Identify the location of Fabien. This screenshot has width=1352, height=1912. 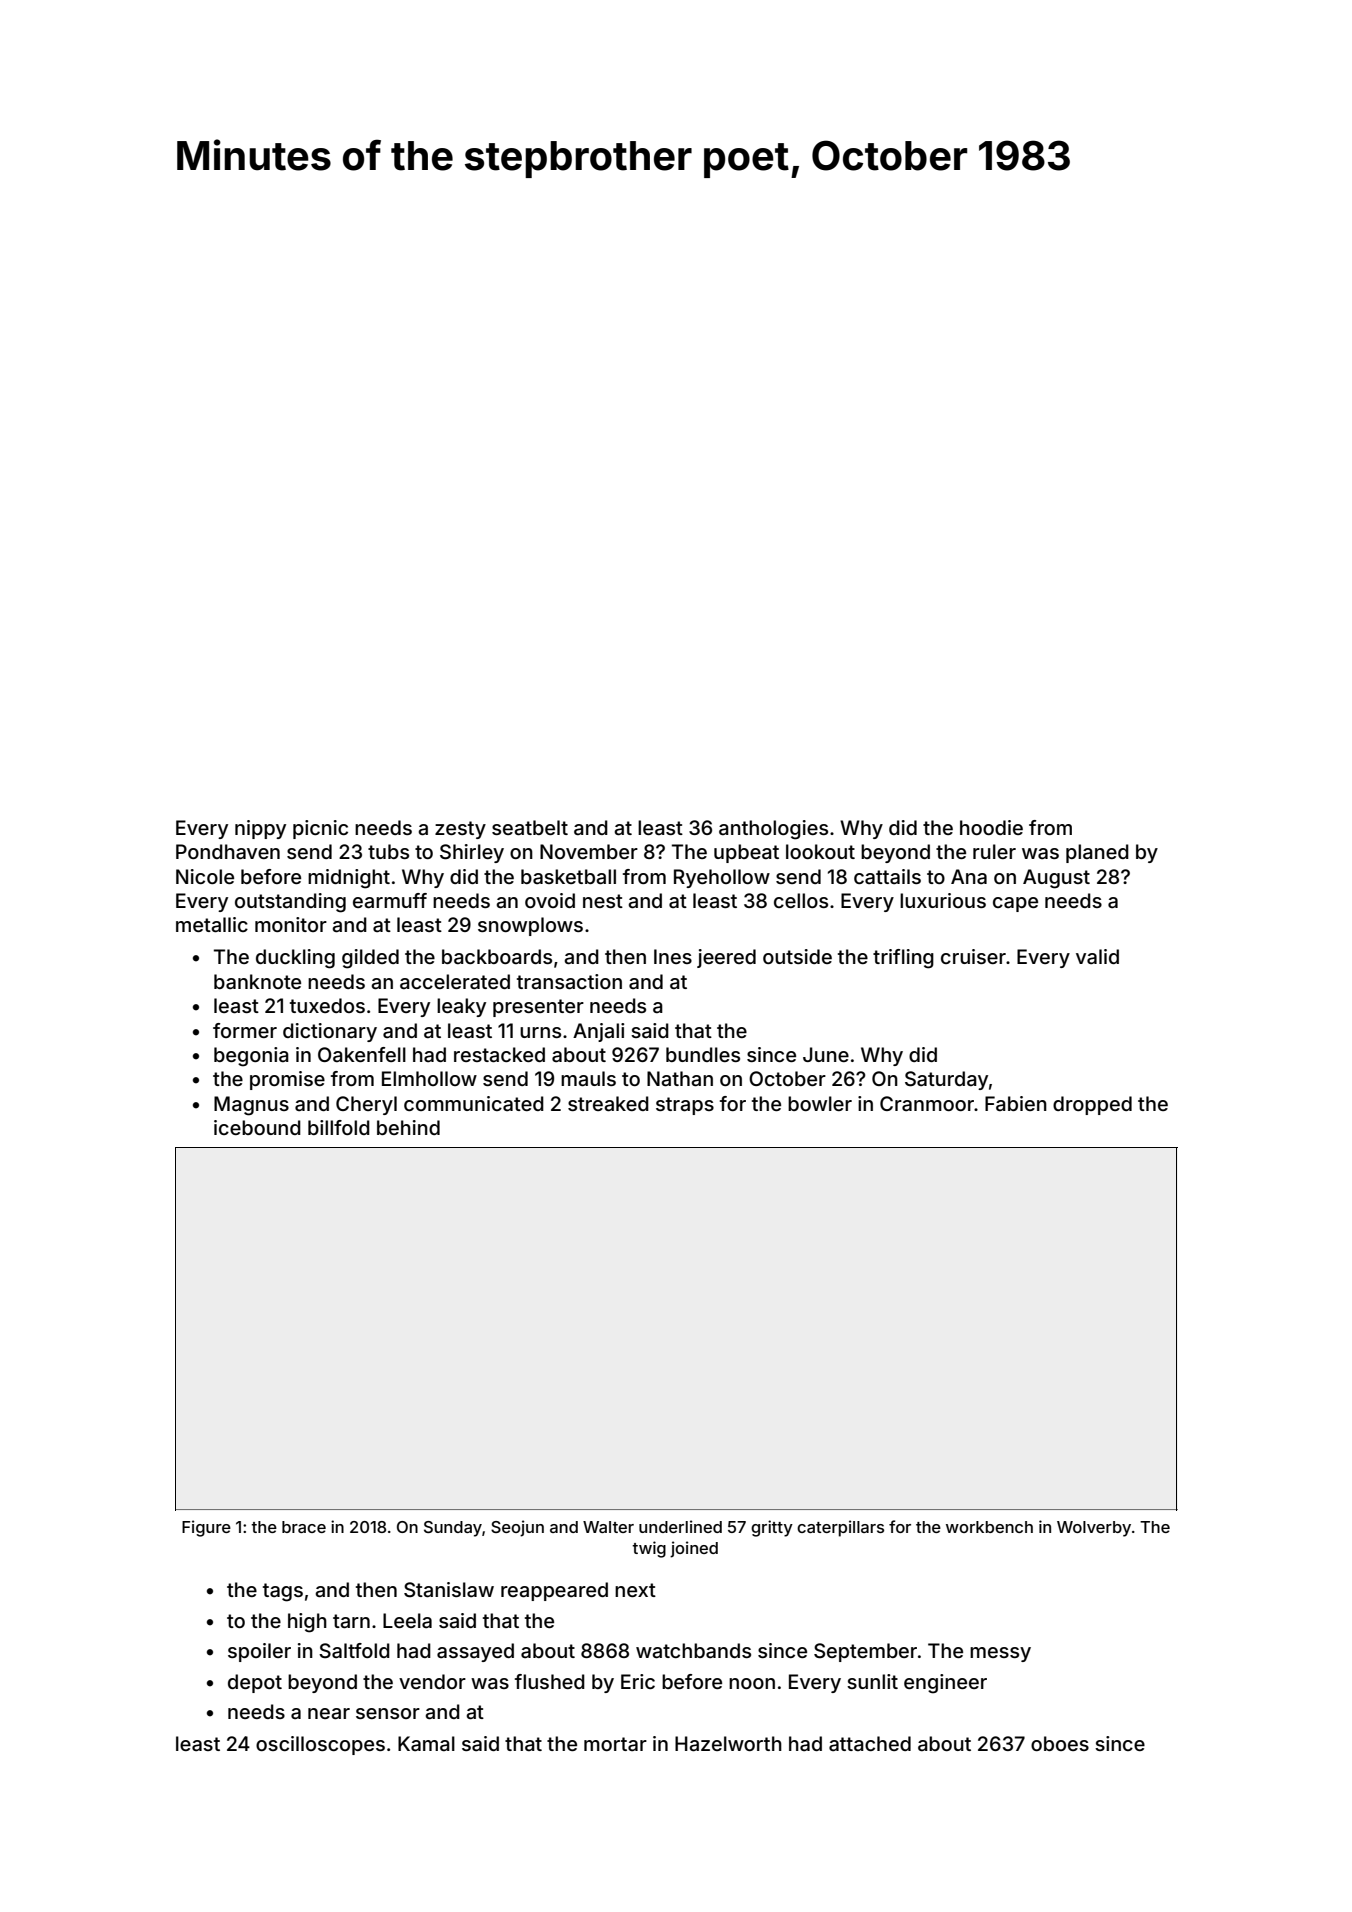
(1016, 1103).
